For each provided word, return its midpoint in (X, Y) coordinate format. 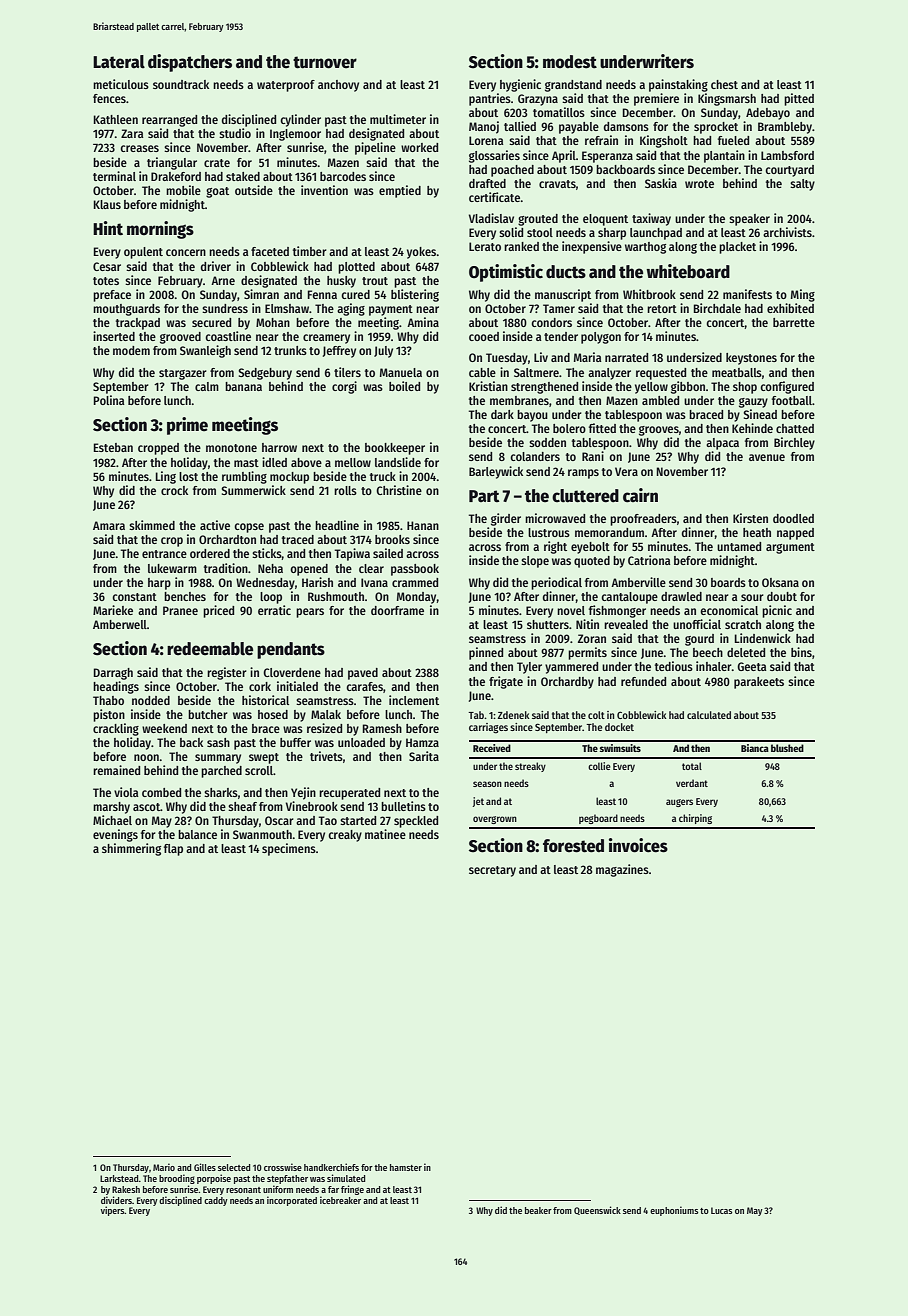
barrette (794, 322)
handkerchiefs (331, 1167)
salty (802, 185)
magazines (622, 870)
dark (502, 414)
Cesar (107, 266)
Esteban (113, 447)
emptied (400, 191)
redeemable (210, 649)
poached (512, 171)
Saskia (661, 183)
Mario (164, 1167)
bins (801, 652)
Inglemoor (295, 135)
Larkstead (119, 1178)
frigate (506, 682)
